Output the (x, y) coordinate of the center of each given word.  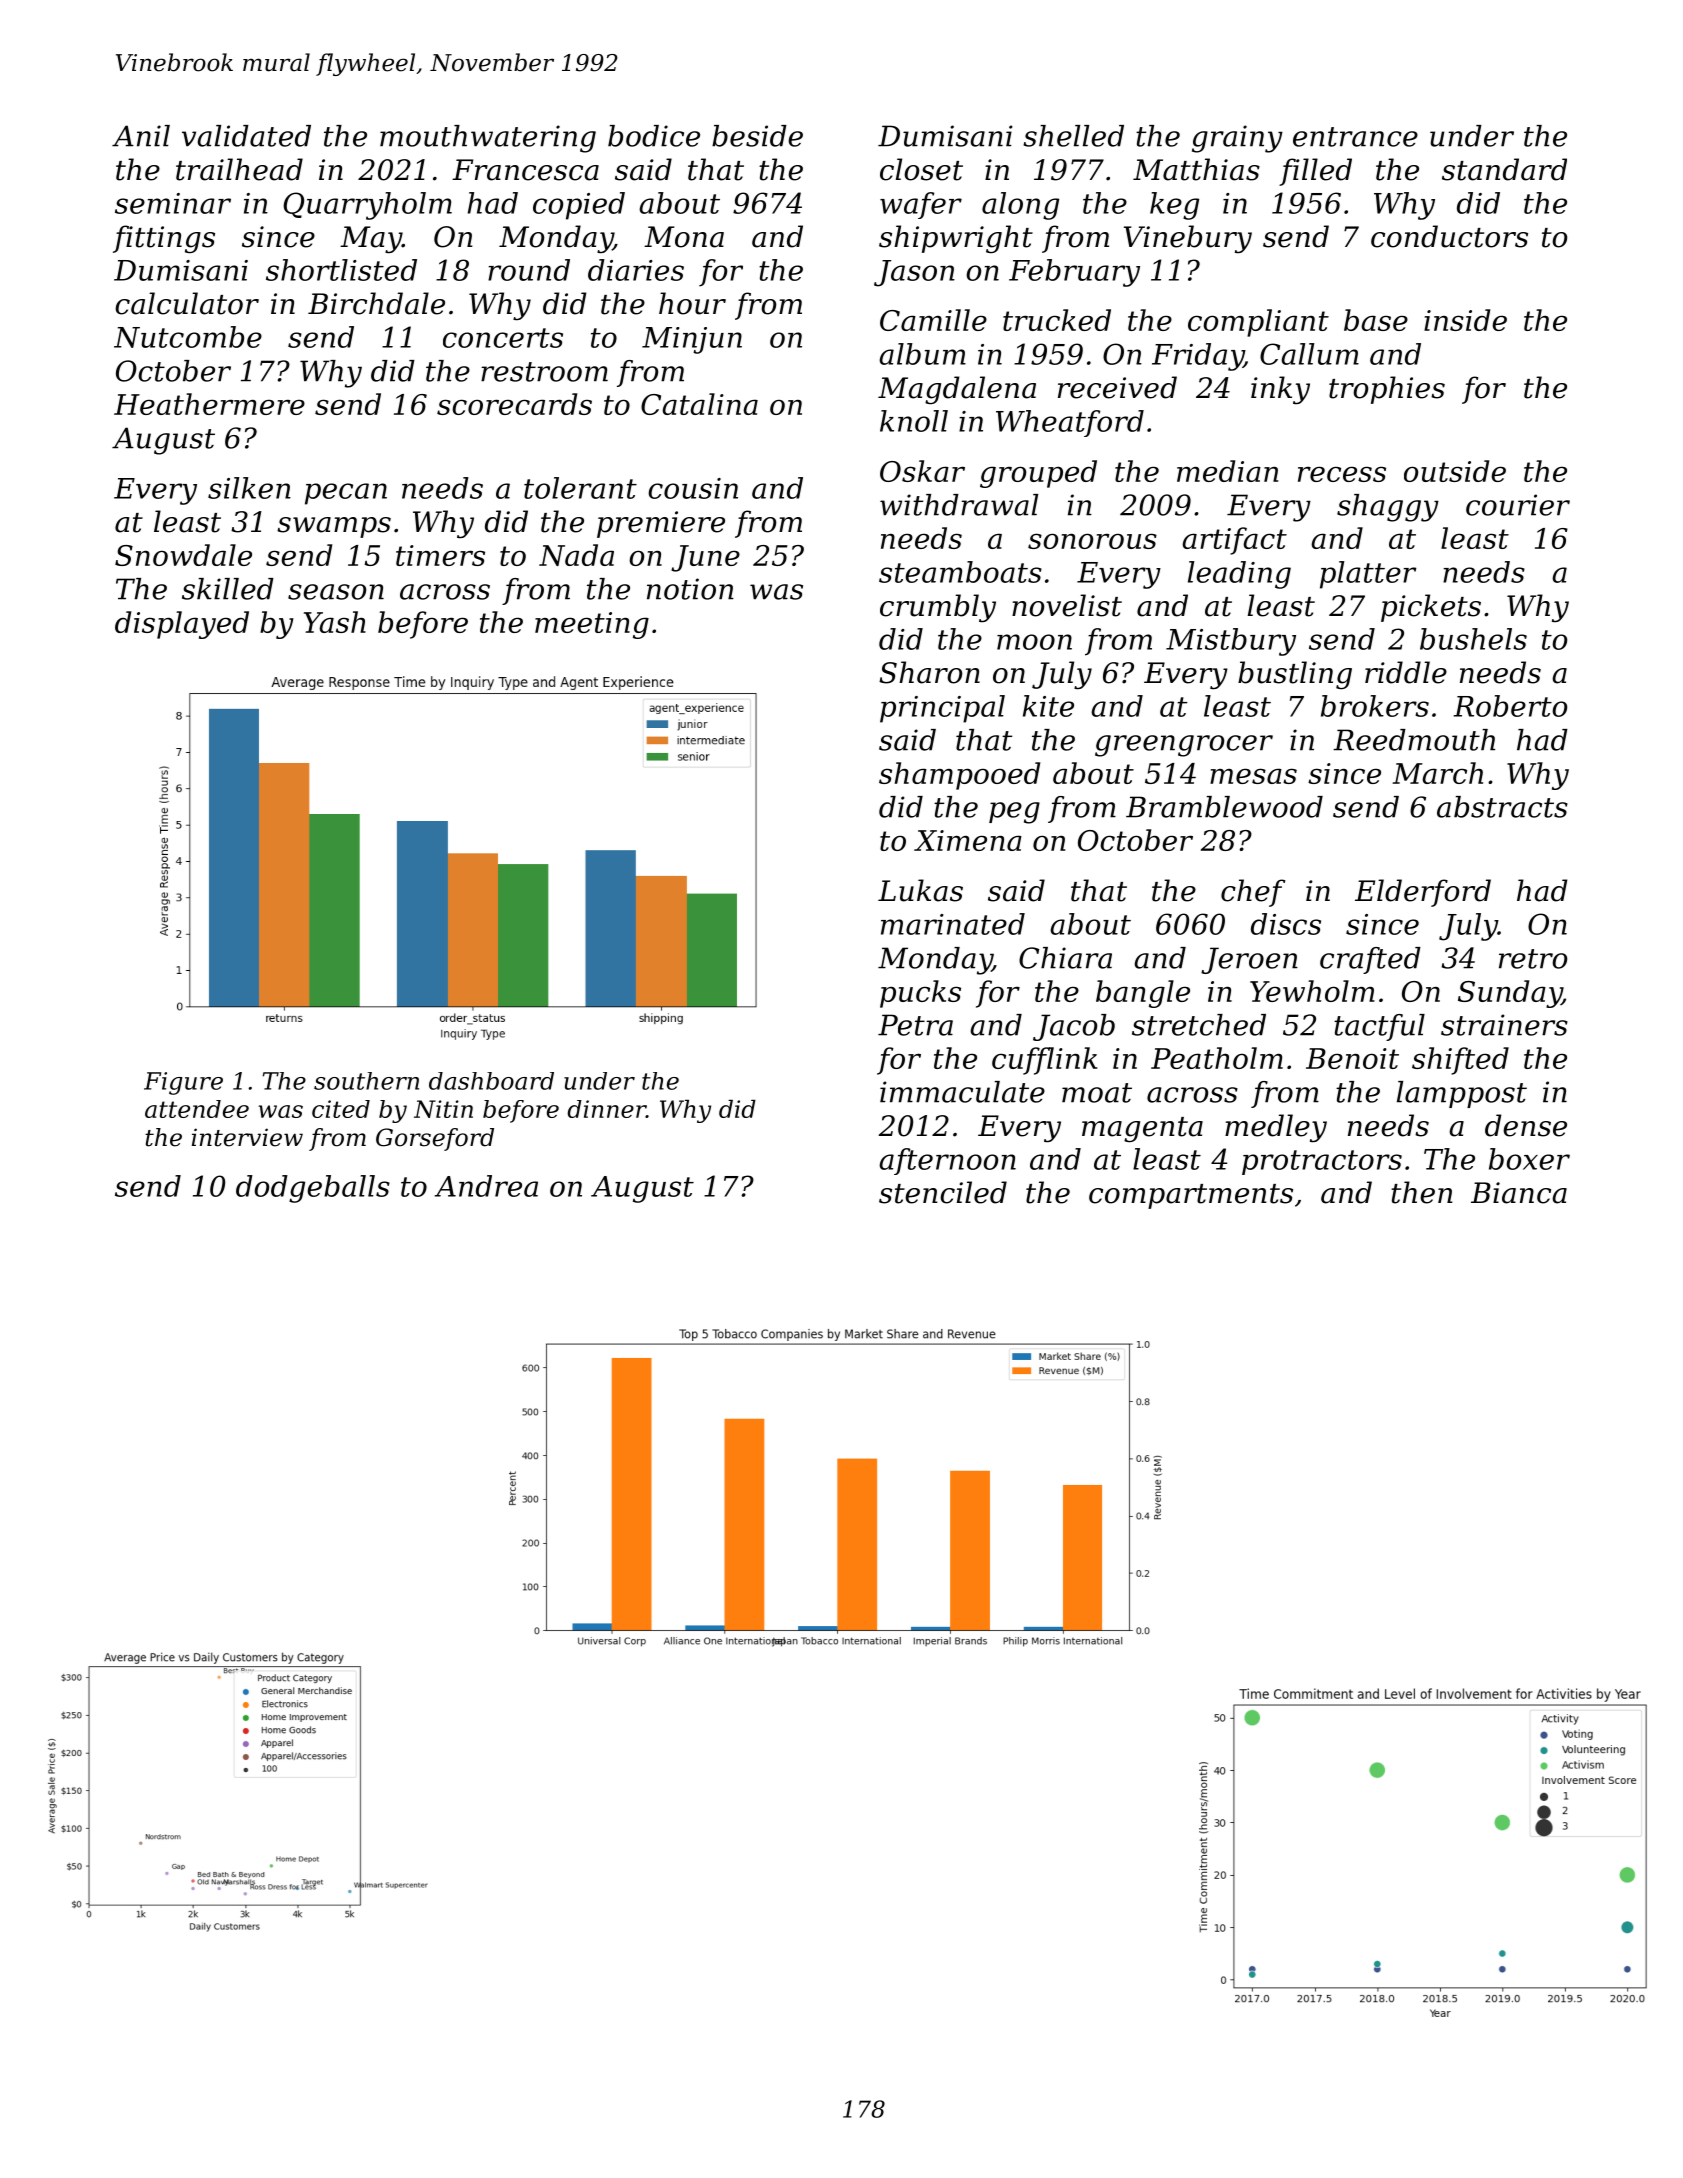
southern (366, 1081)
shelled (1073, 136)
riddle (1406, 672)
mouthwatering (488, 139)
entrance (1355, 137)
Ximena (968, 840)
